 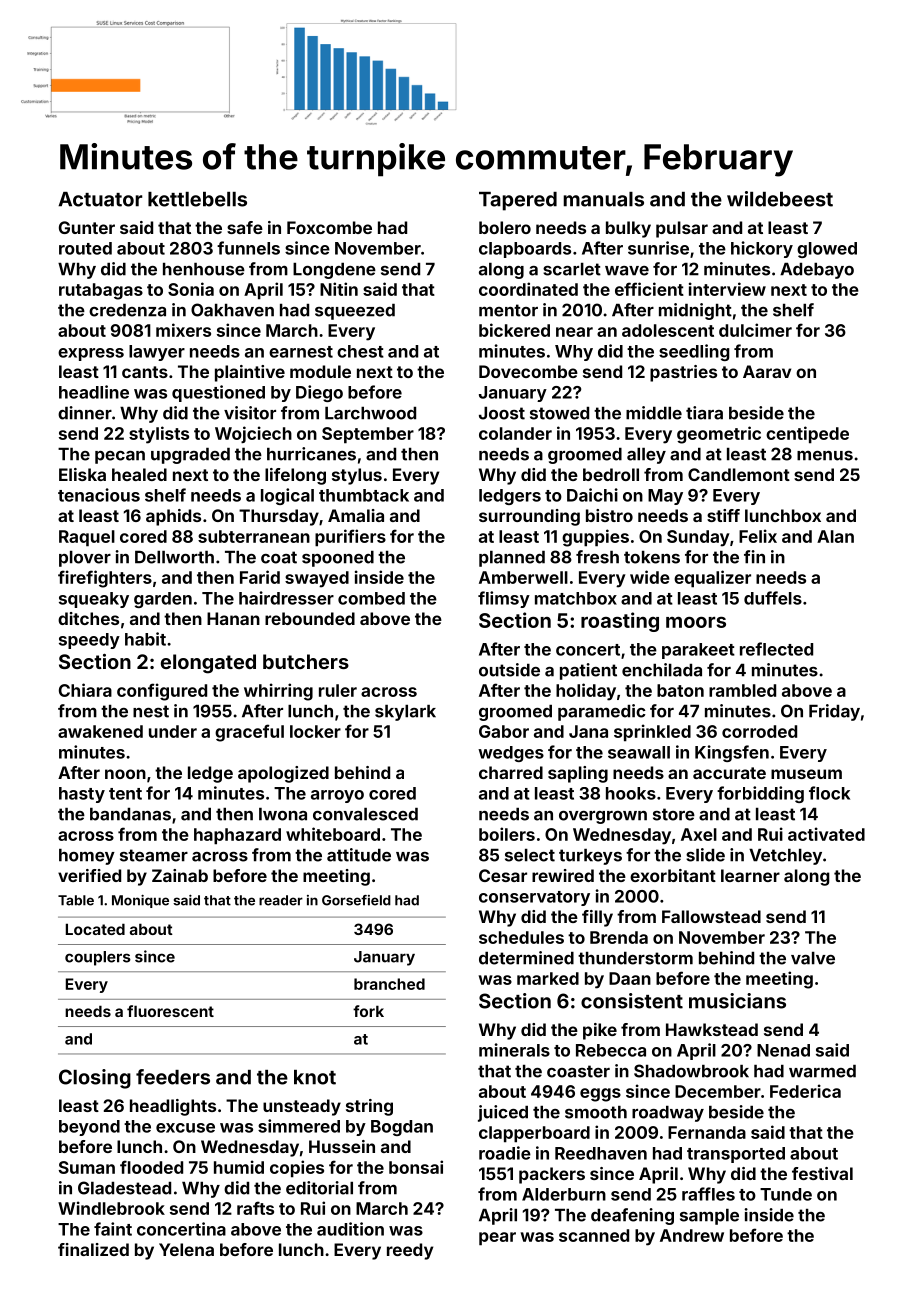 What do you see at coordinates (835, 536) in the screenshot?
I see `Alan` at bounding box center [835, 536].
